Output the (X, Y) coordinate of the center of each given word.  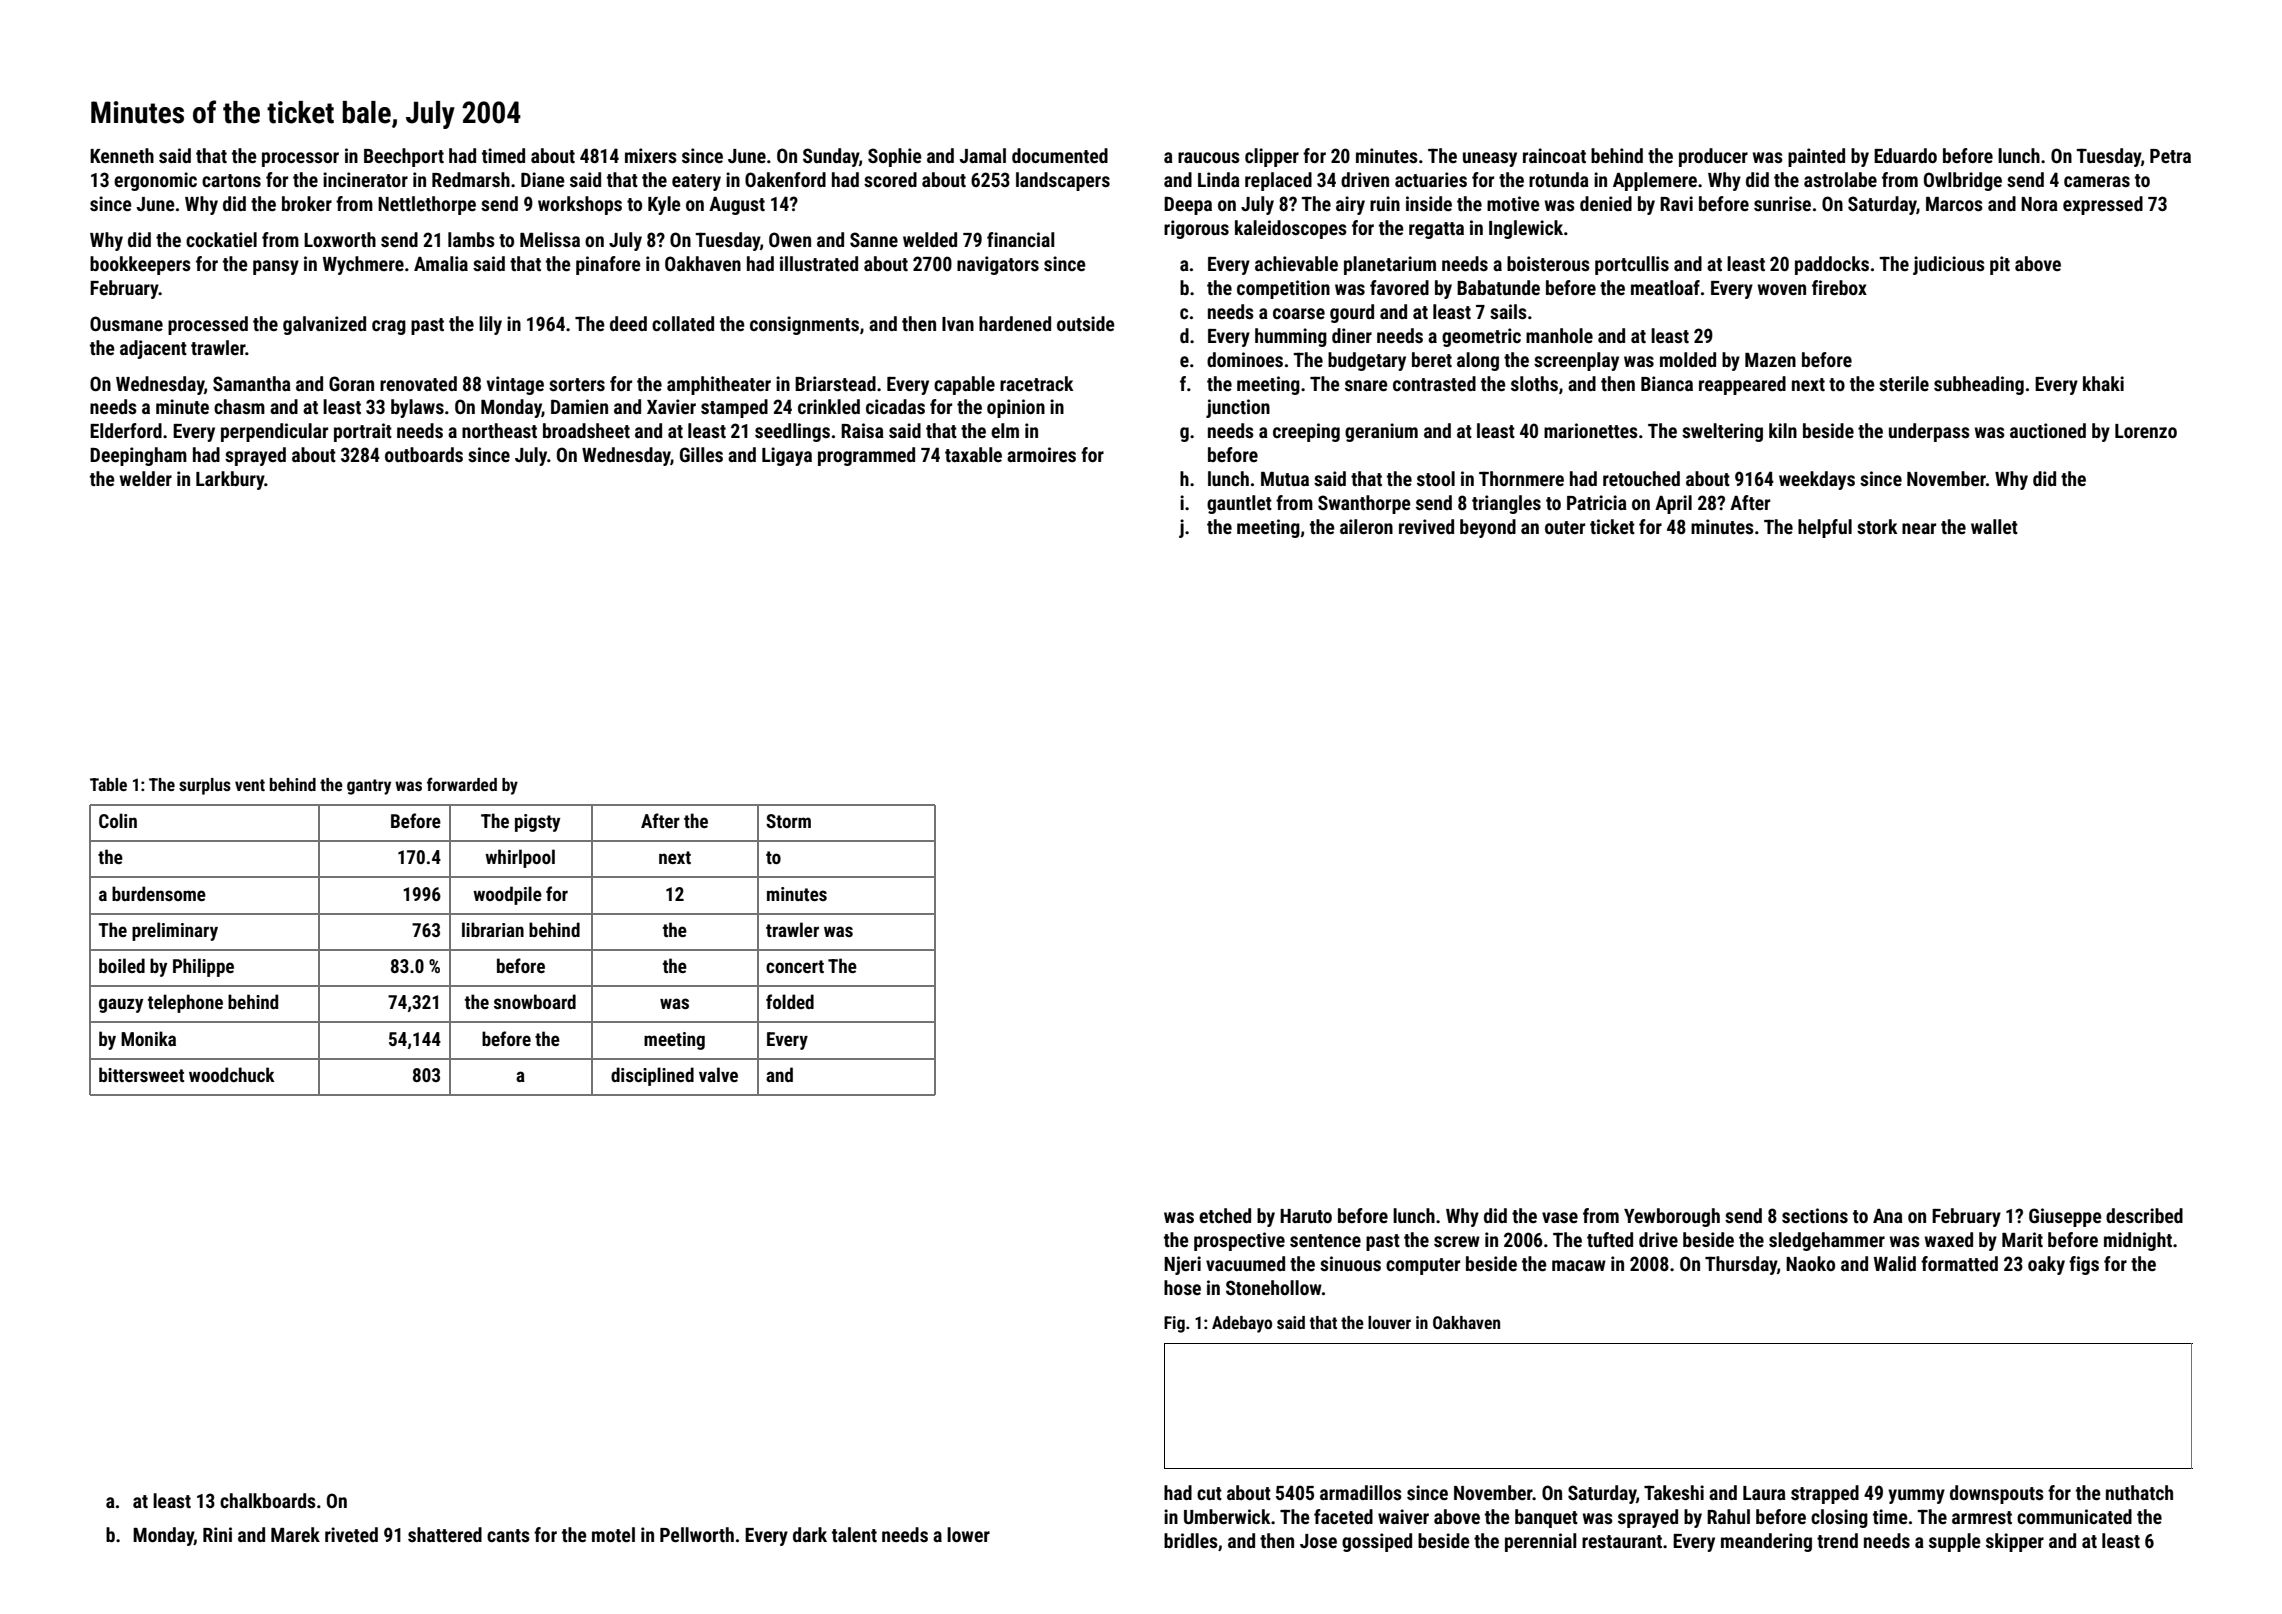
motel (613, 1534)
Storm (788, 821)
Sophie (895, 157)
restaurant (1622, 1541)
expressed (2103, 205)
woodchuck (232, 1074)
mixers (651, 155)
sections (1815, 1215)
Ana (1888, 1216)
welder (146, 478)
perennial (1540, 1542)
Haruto (1306, 1216)
